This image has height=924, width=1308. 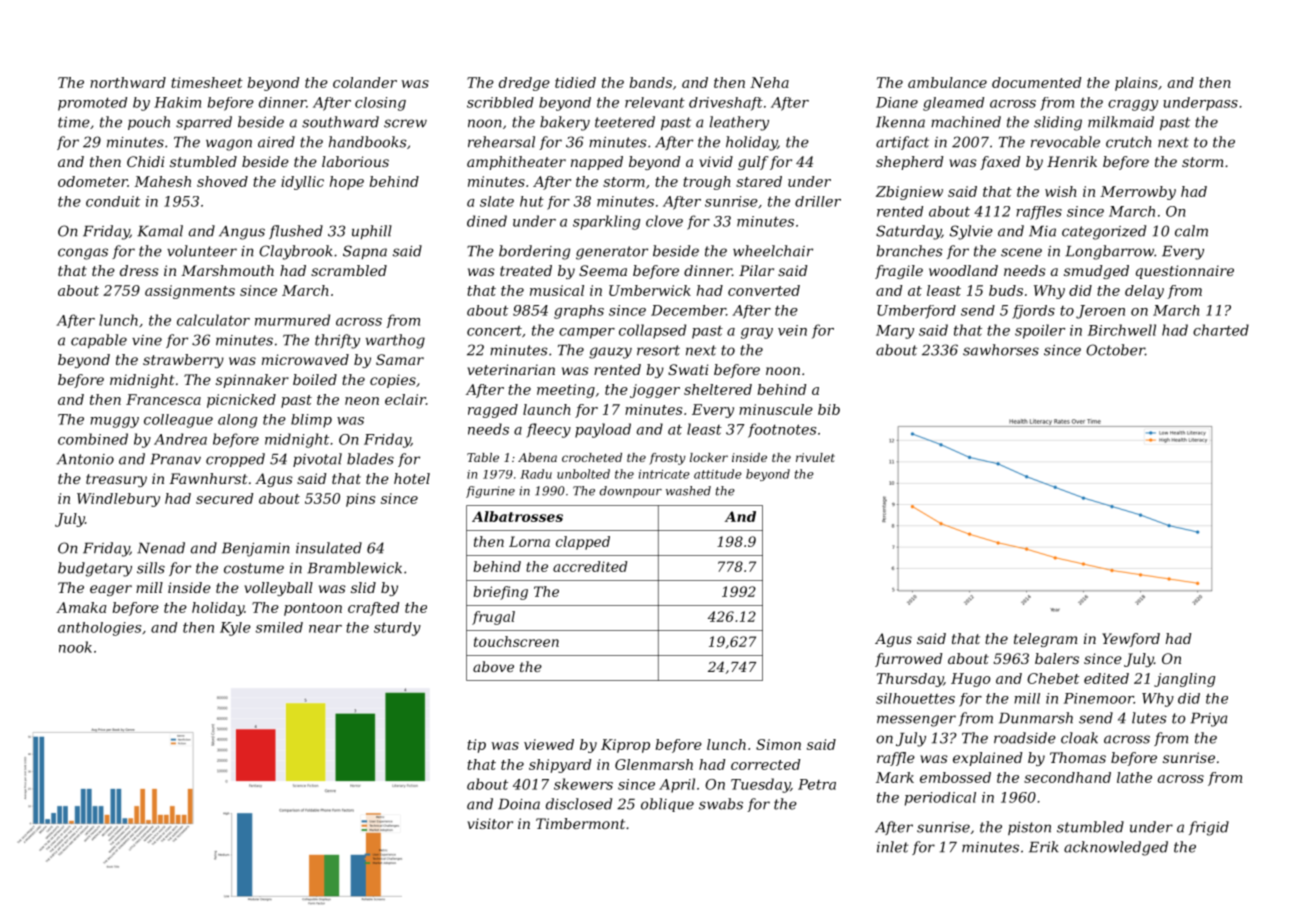 I want to click on briefing, so click(x=500, y=593).
